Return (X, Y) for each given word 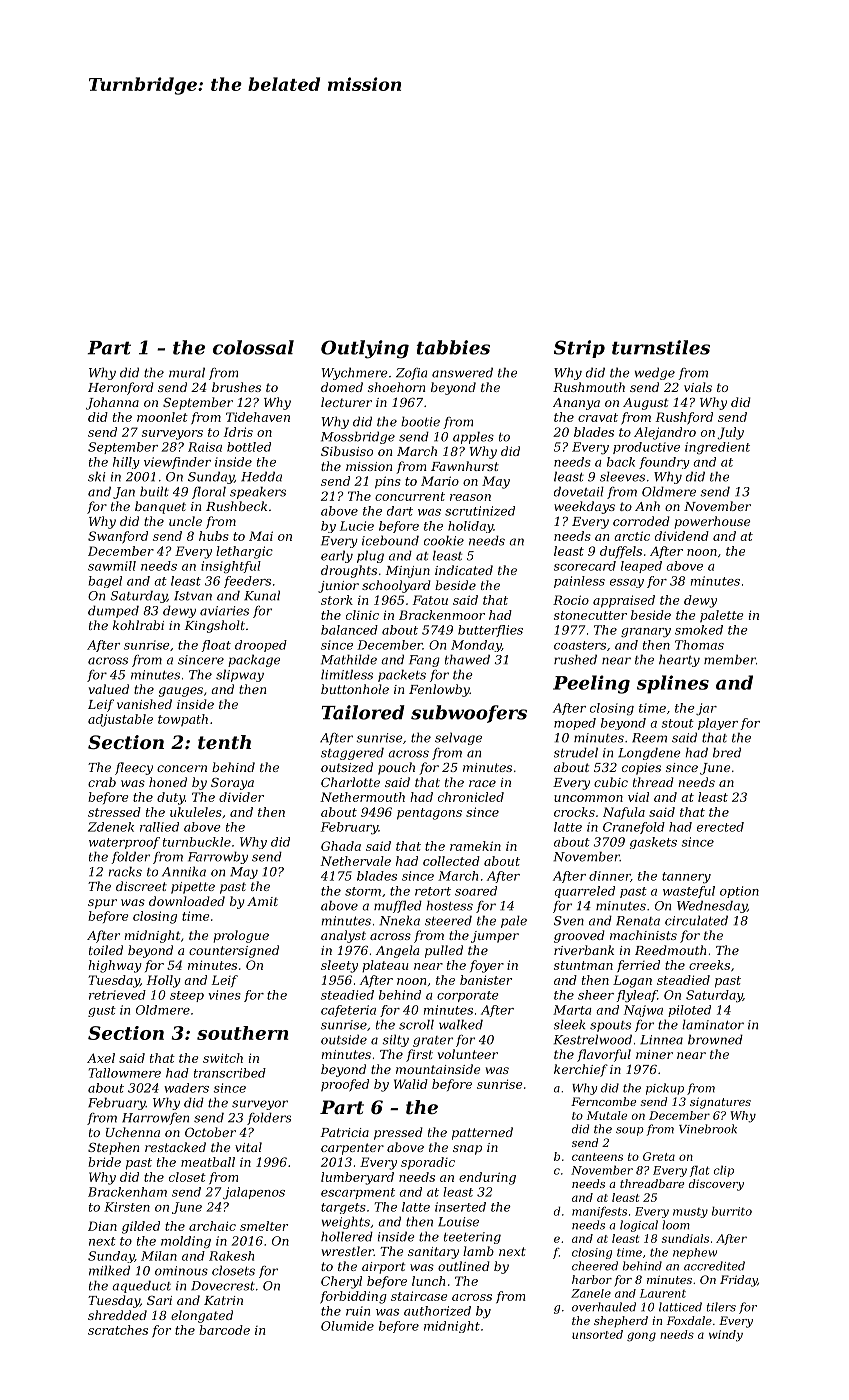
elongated (202, 1316)
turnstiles (661, 347)
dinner (610, 876)
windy (726, 1336)
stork (337, 600)
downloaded (187, 901)
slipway (240, 675)
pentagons (429, 814)
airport (383, 1268)
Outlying (365, 349)
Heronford (121, 388)
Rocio (571, 600)
